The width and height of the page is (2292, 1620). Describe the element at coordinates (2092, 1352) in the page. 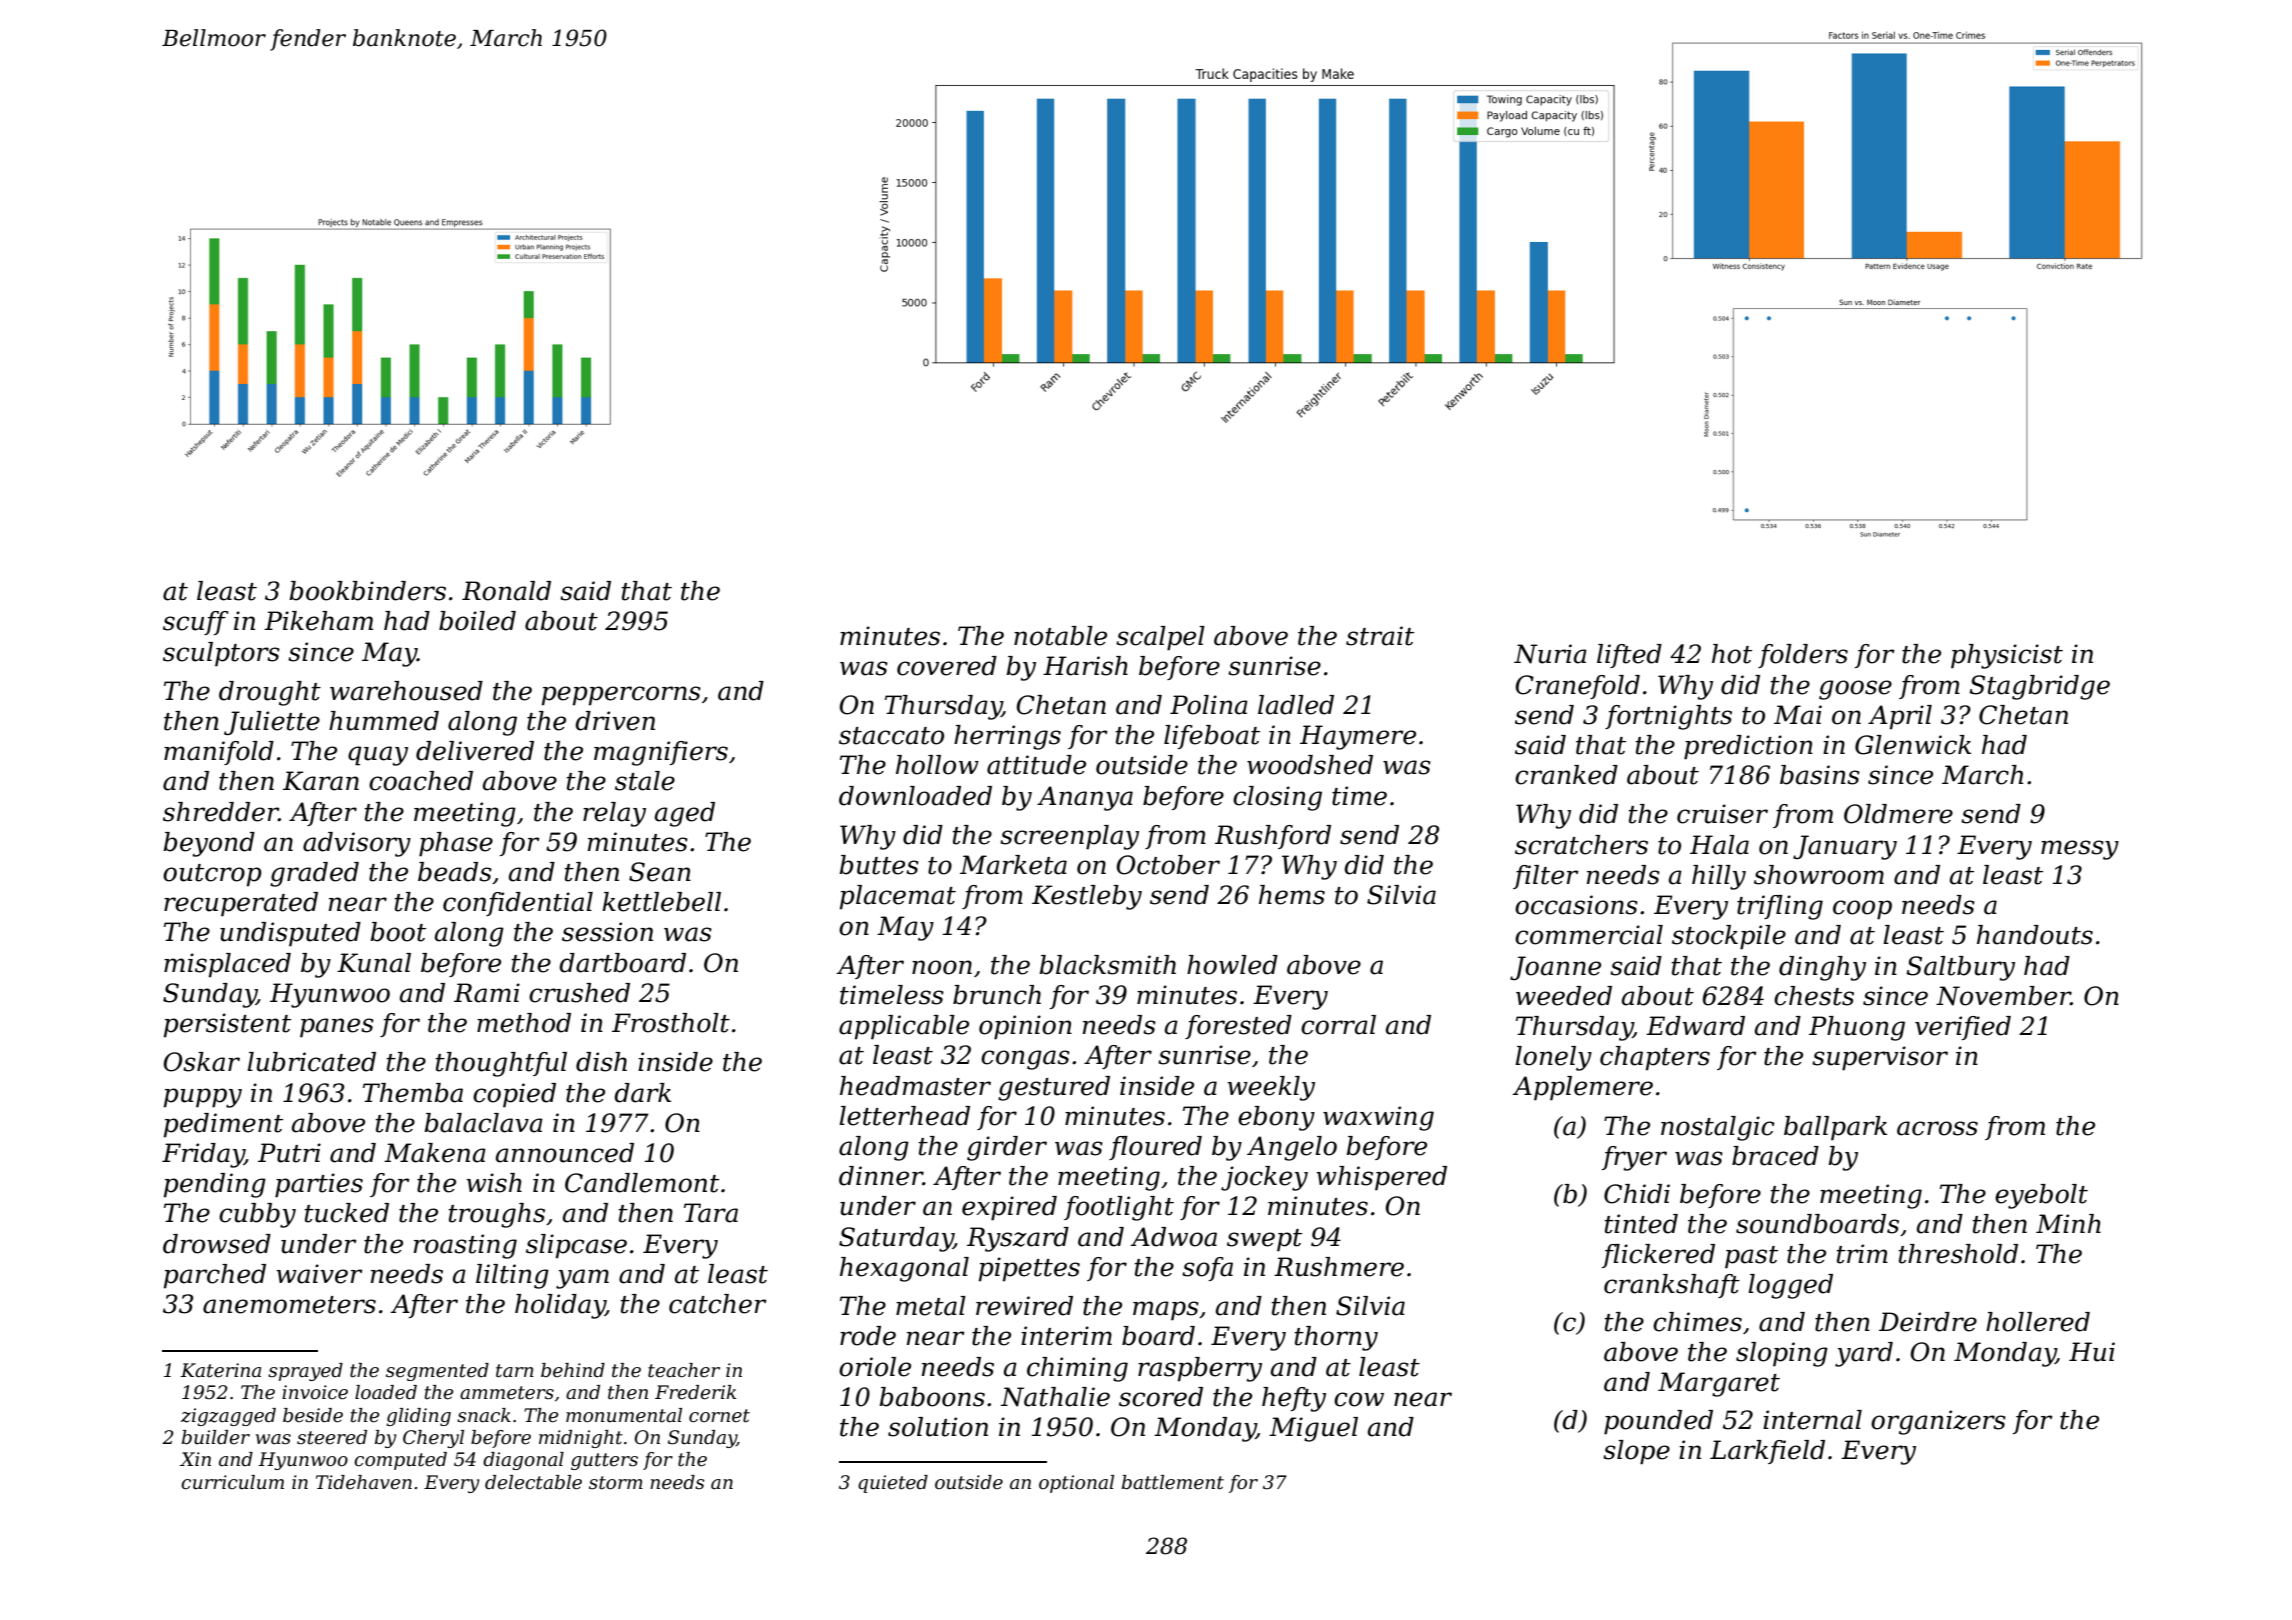

I see `Hui` at that location.
